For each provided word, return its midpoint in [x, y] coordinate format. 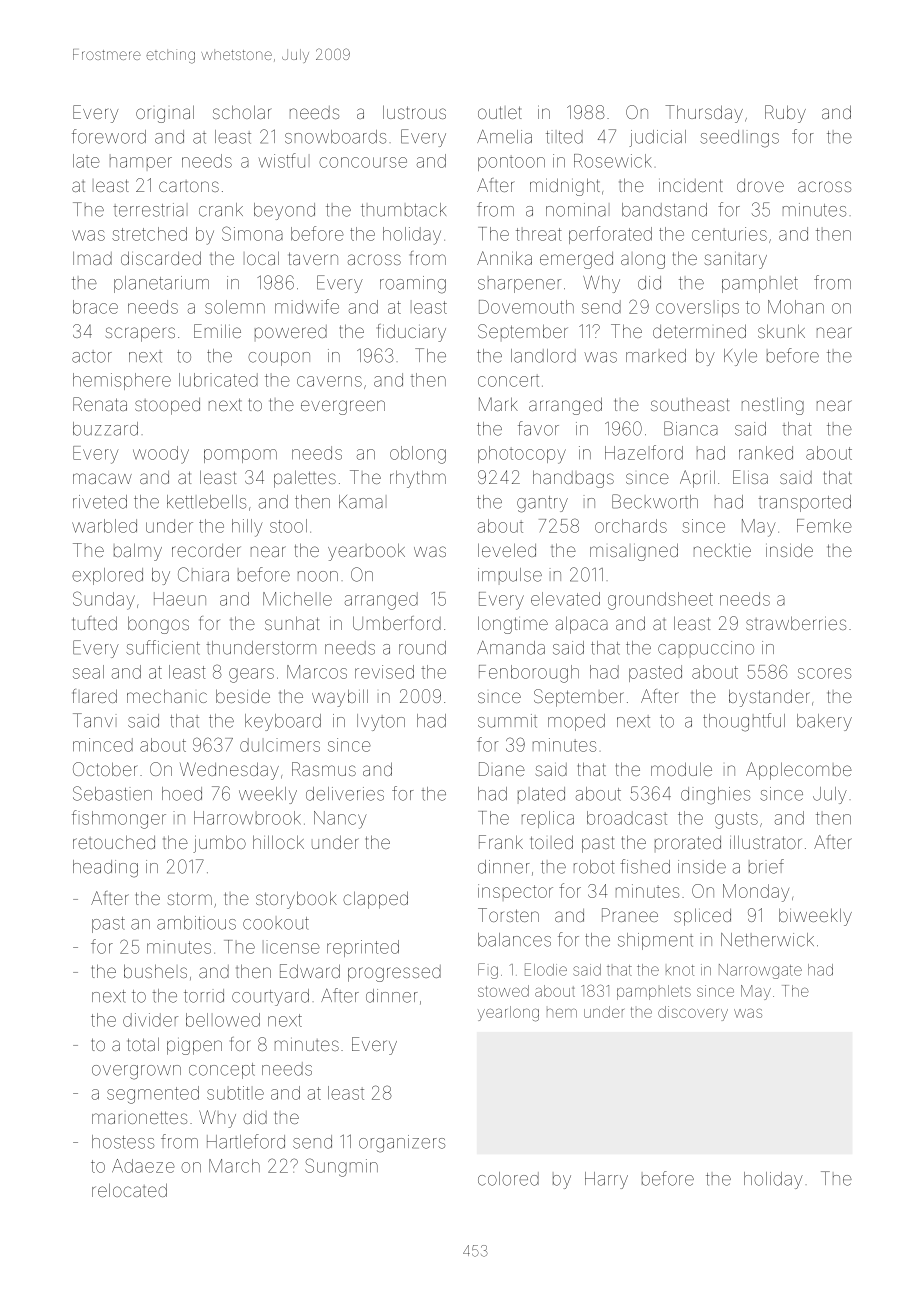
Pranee [630, 915]
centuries [729, 234]
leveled [507, 550]
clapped [375, 900]
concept [222, 1071]
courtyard [270, 997]
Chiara [203, 574]
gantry [542, 504]
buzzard [105, 429]
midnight [565, 187]
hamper [141, 162]
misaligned [634, 552]
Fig [488, 971]
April [697, 479]
